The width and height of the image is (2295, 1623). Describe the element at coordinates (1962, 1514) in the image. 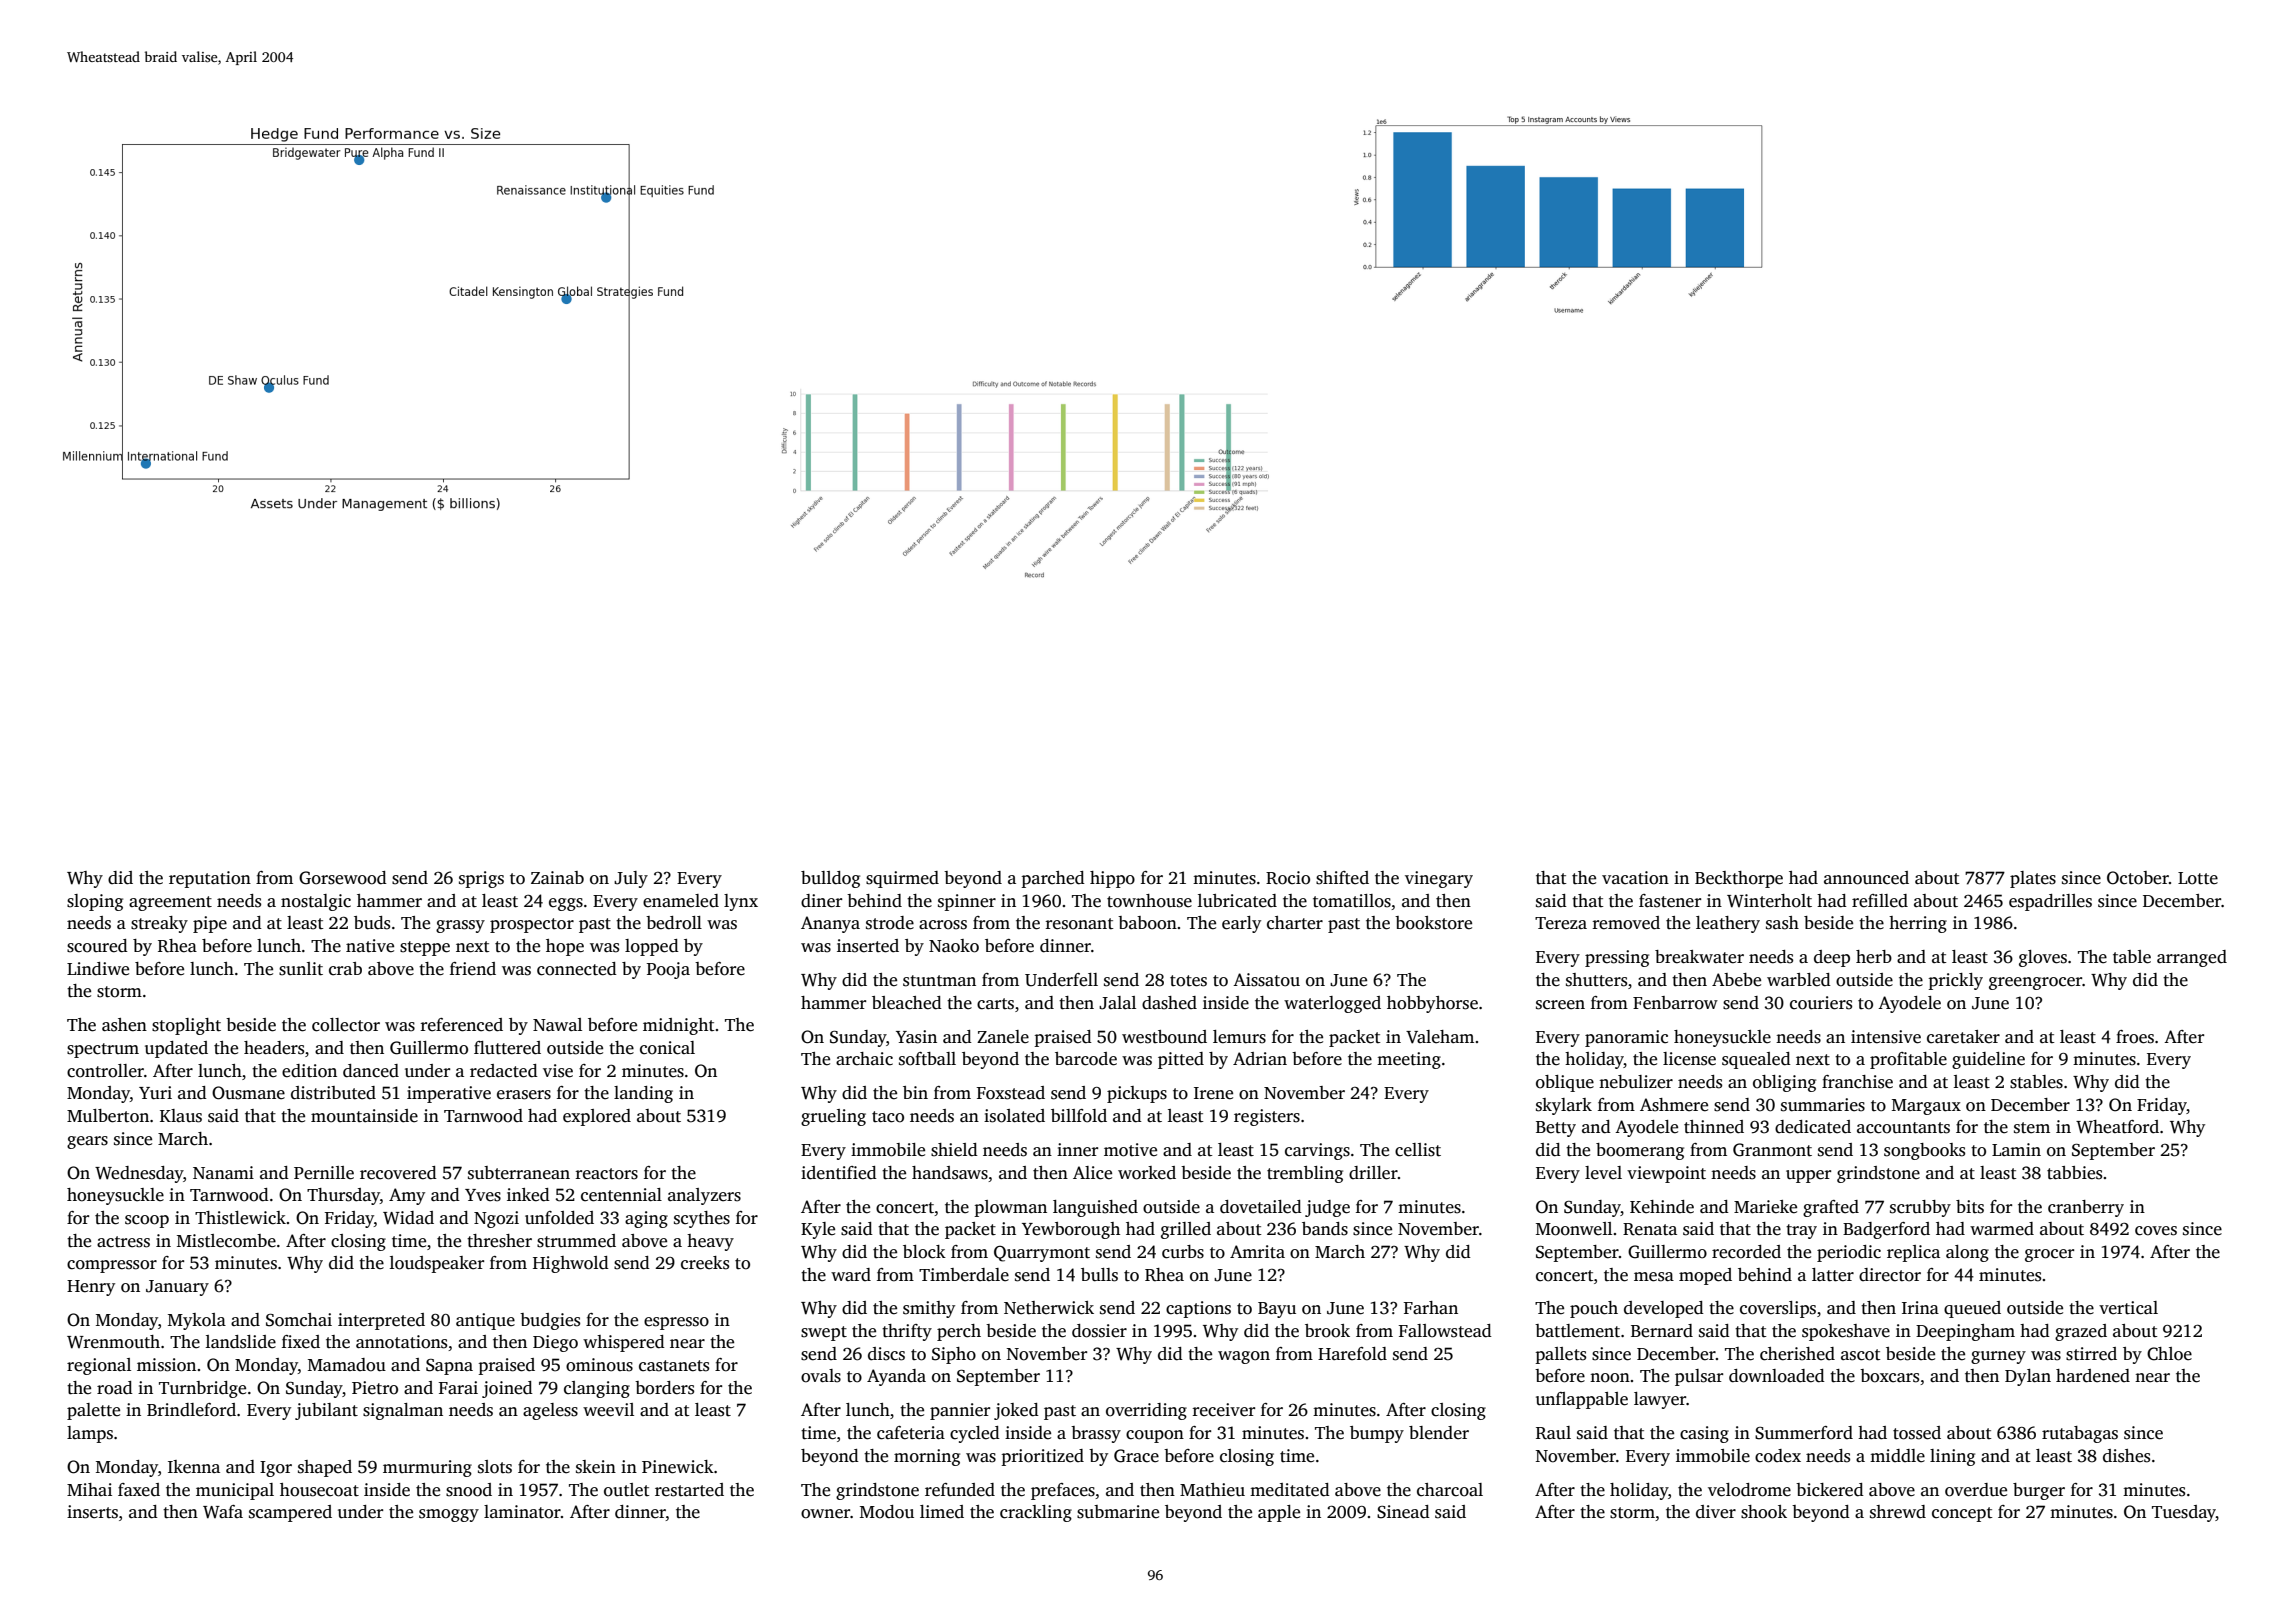

I see `concept` at that location.
